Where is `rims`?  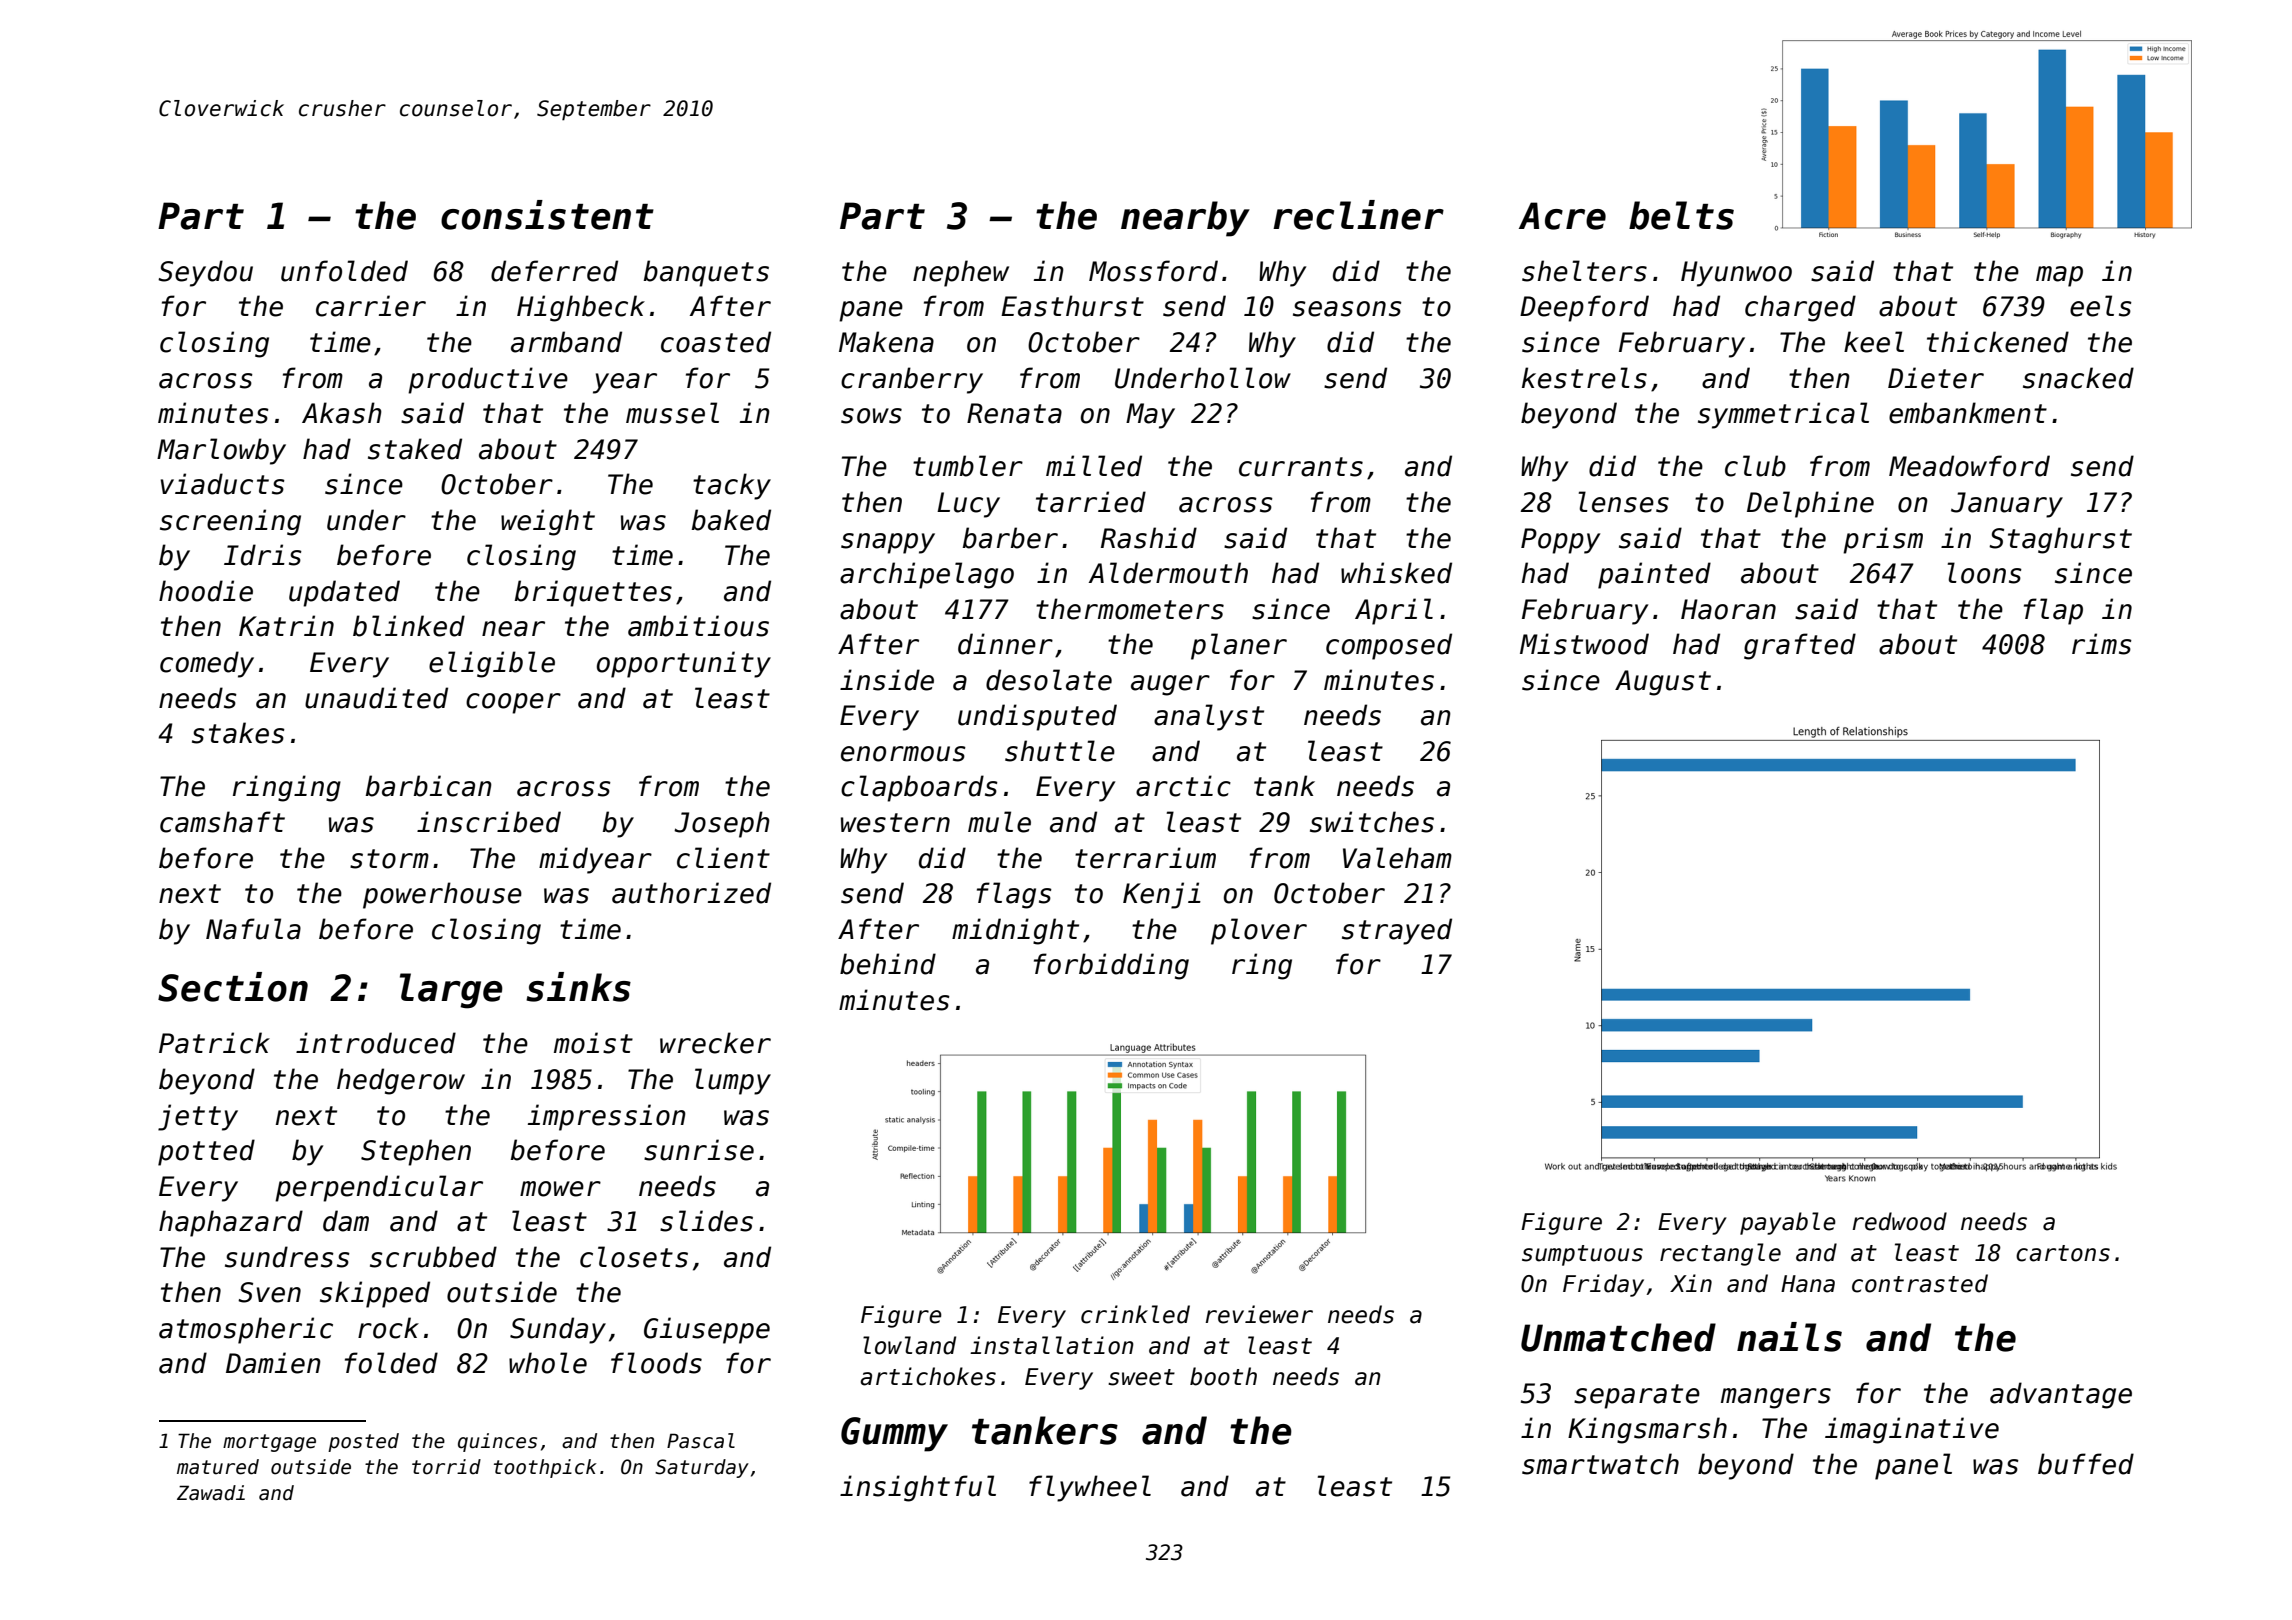 rims is located at coordinates (2102, 644).
